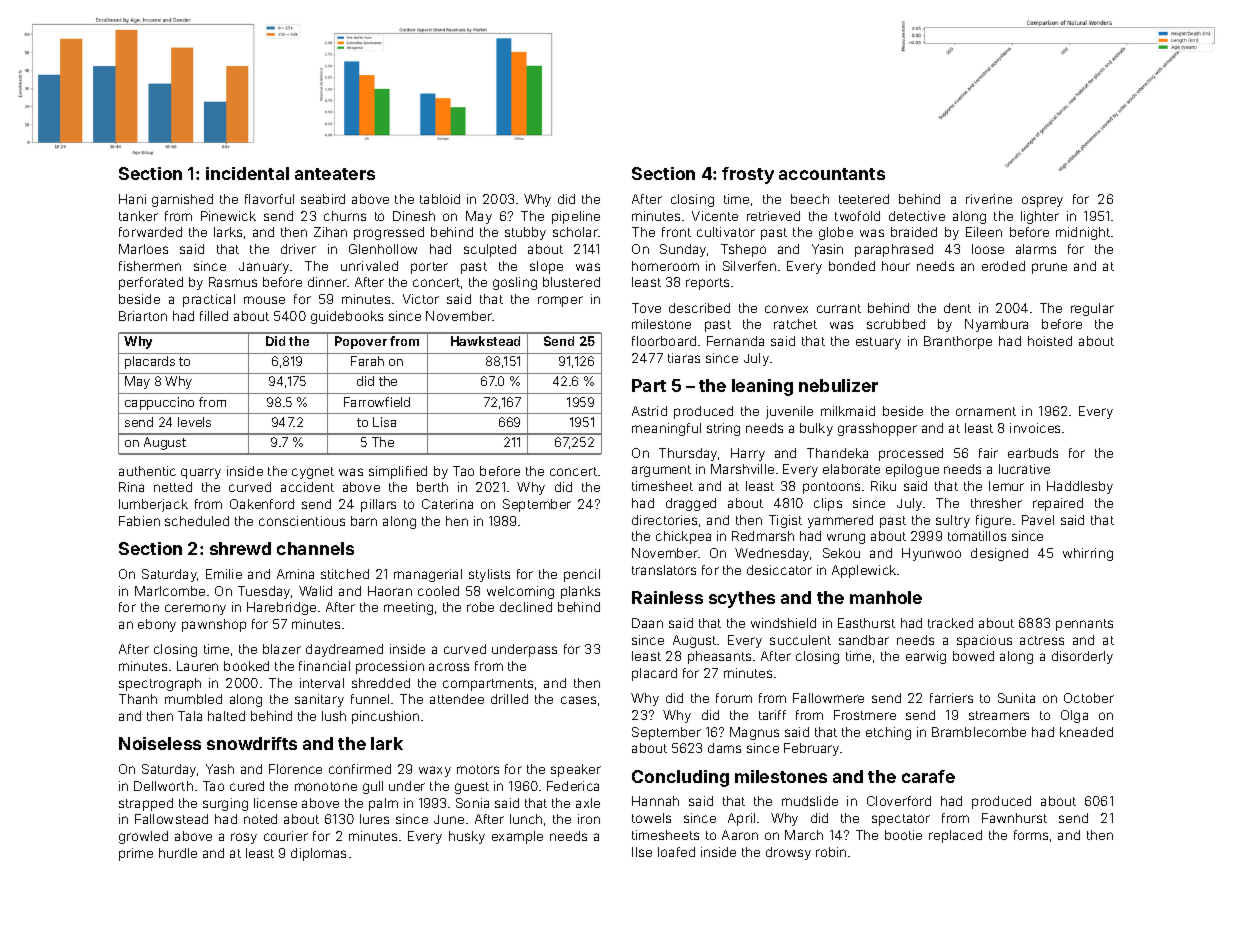 This screenshot has width=1233, height=952. I want to click on unrivaled, so click(369, 266).
